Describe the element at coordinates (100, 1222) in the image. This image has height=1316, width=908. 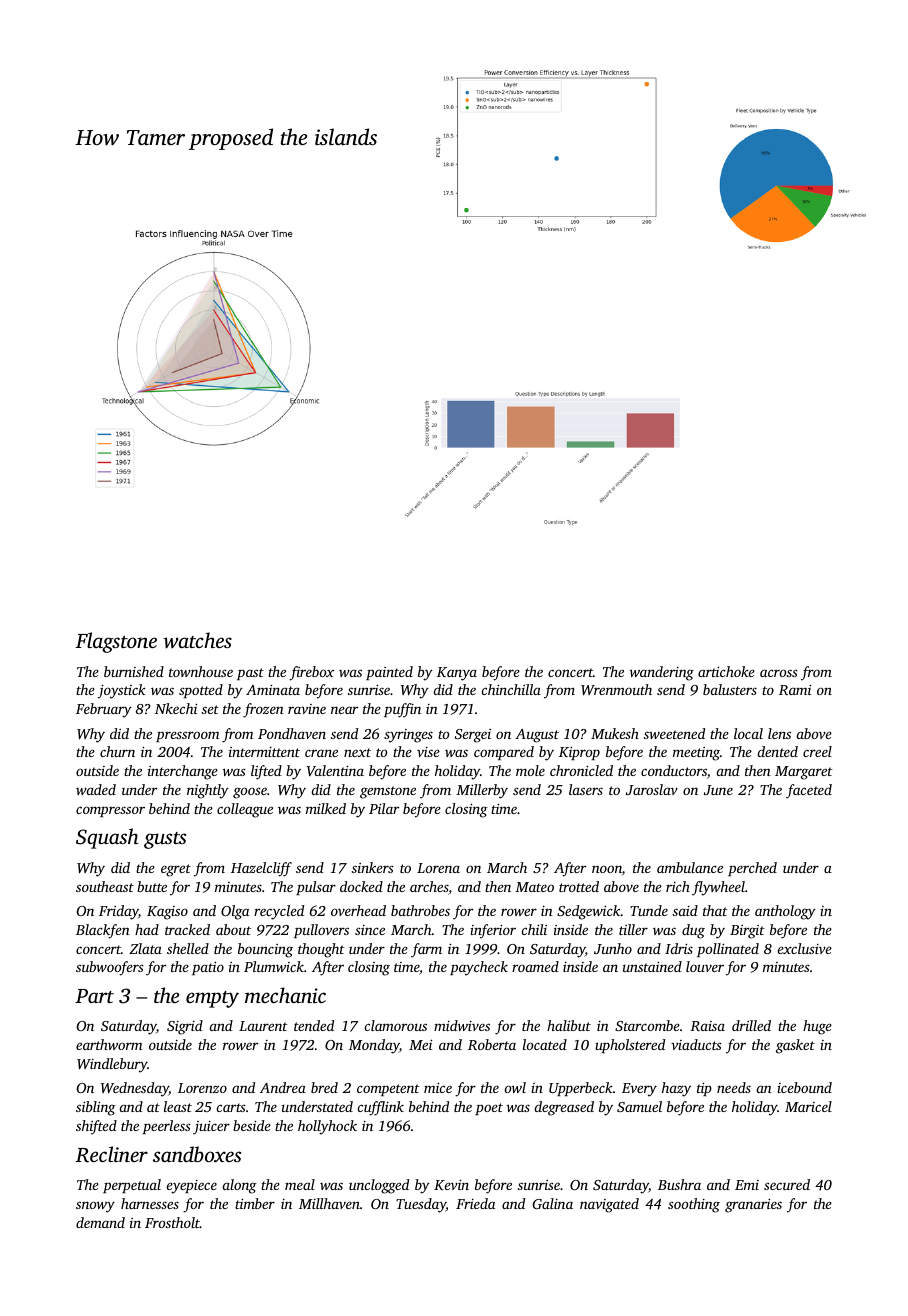
I see `demand` at that location.
